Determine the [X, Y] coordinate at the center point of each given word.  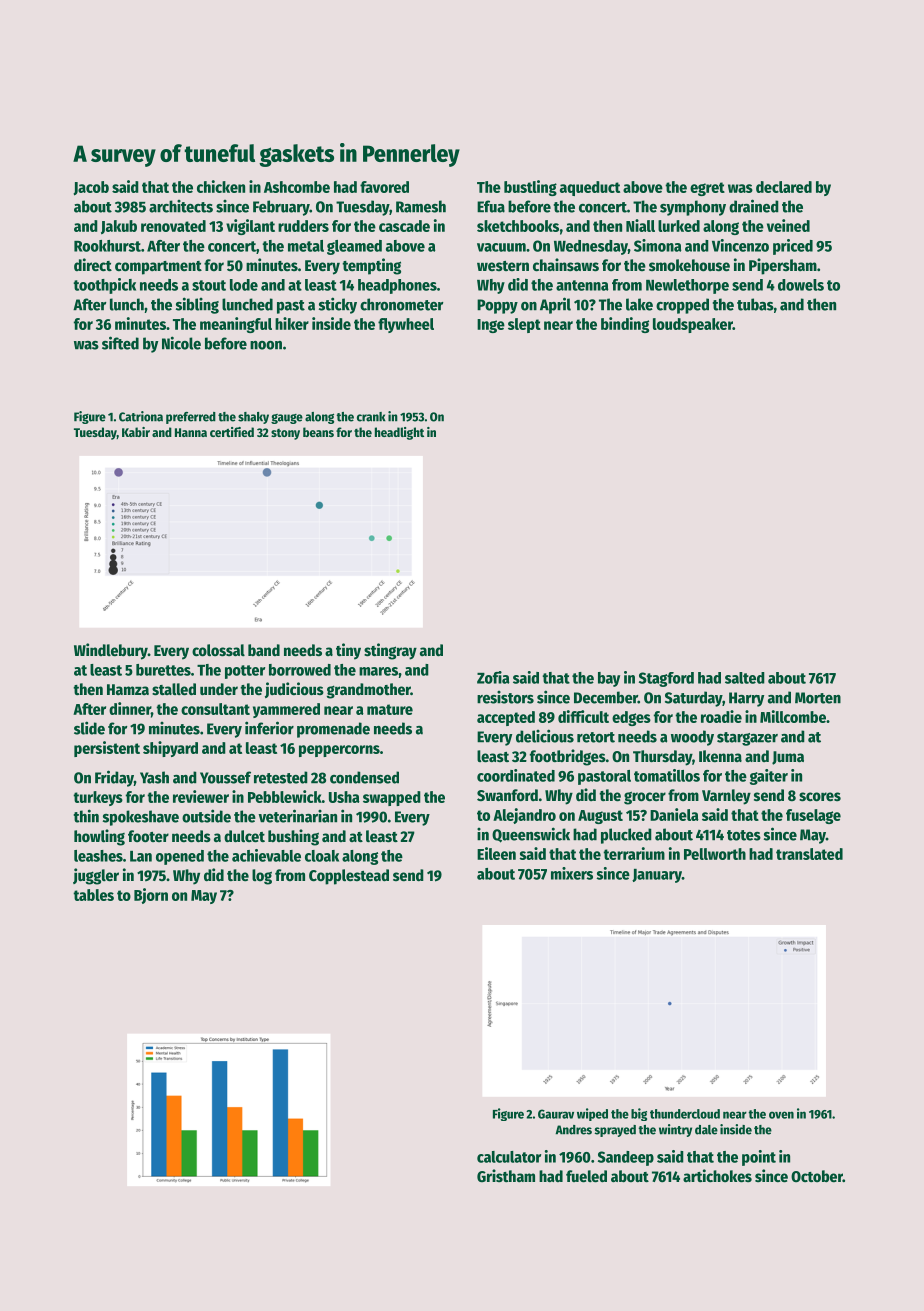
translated [809, 854]
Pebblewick [285, 796]
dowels [801, 285]
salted [745, 678]
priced [793, 247]
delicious [545, 736]
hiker [292, 323]
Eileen [496, 853]
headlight [399, 433]
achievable [266, 855]
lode [244, 285]
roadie [721, 716]
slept [524, 325]
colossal [218, 650]
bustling [530, 188]
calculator [509, 1157]
